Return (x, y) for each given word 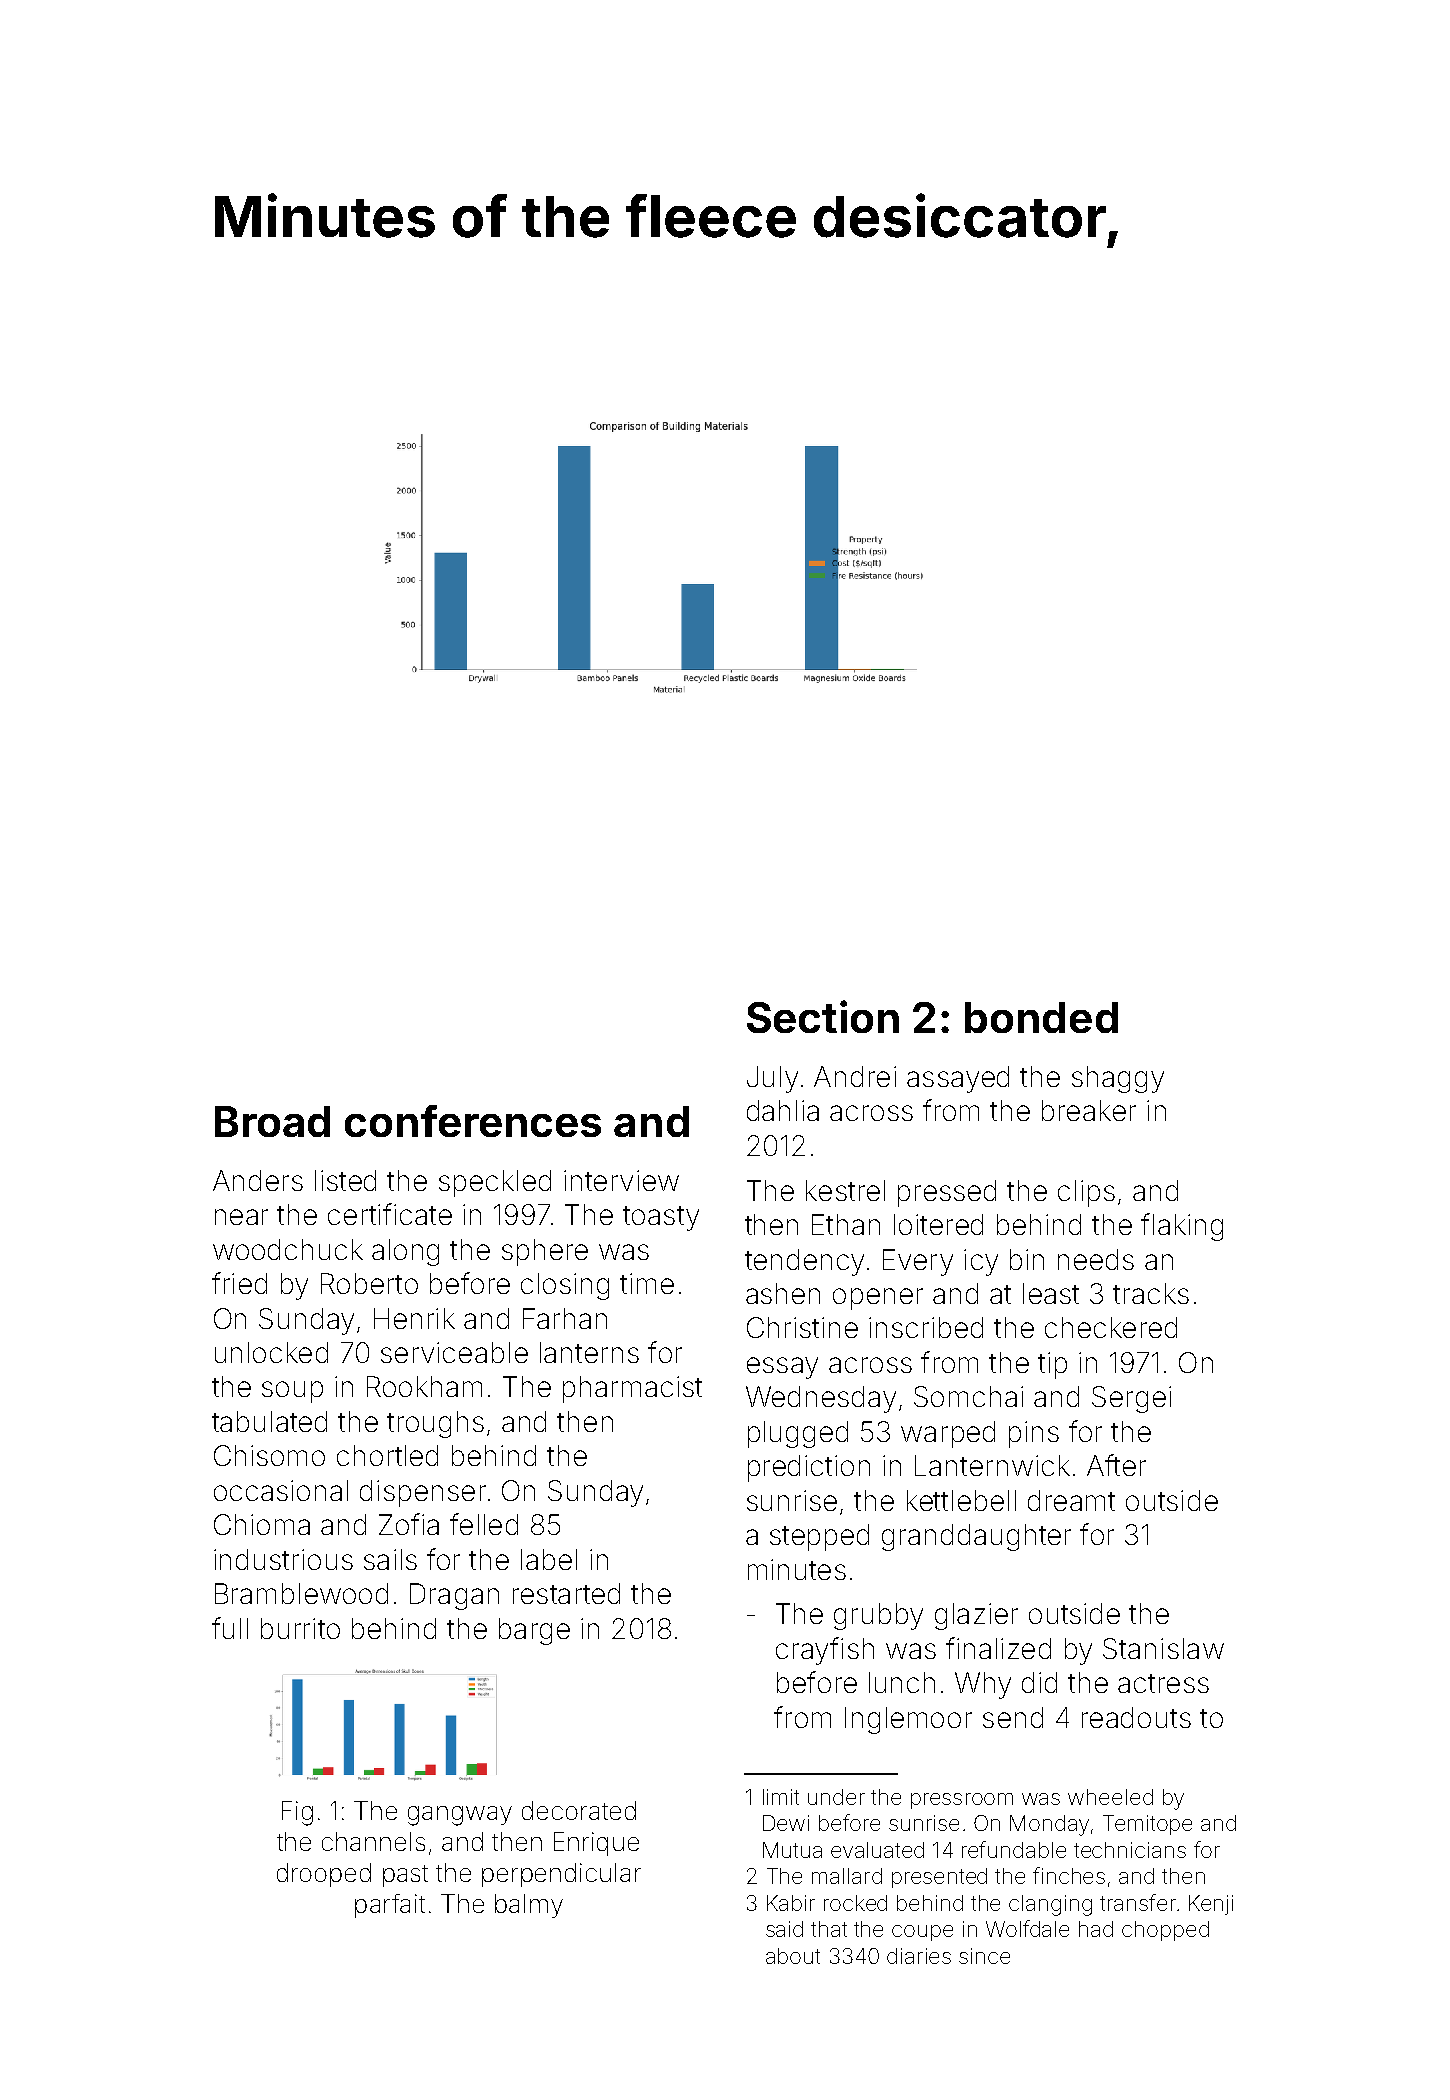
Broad (272, 1121)
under (836, 1797)
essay (782, 1368)
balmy (529, 1906)
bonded (1041, 1017)
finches (1069, 1875)
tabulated (269, 1421)
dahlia (783, 1110)
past (405, 1876)
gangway (460, 1816)
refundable (1014, 1849)
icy (981, 1262)
